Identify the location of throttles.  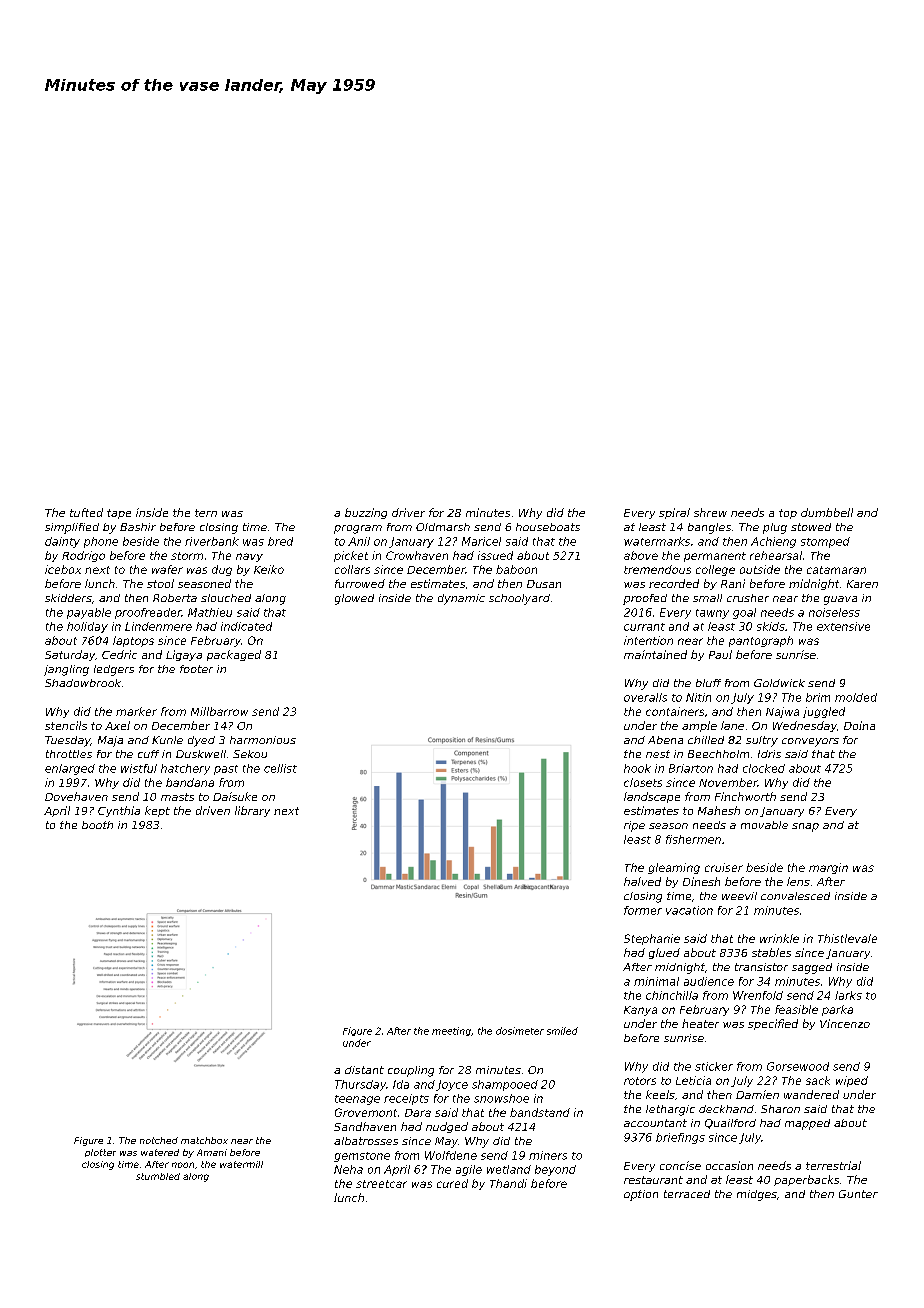
(69, 754).
